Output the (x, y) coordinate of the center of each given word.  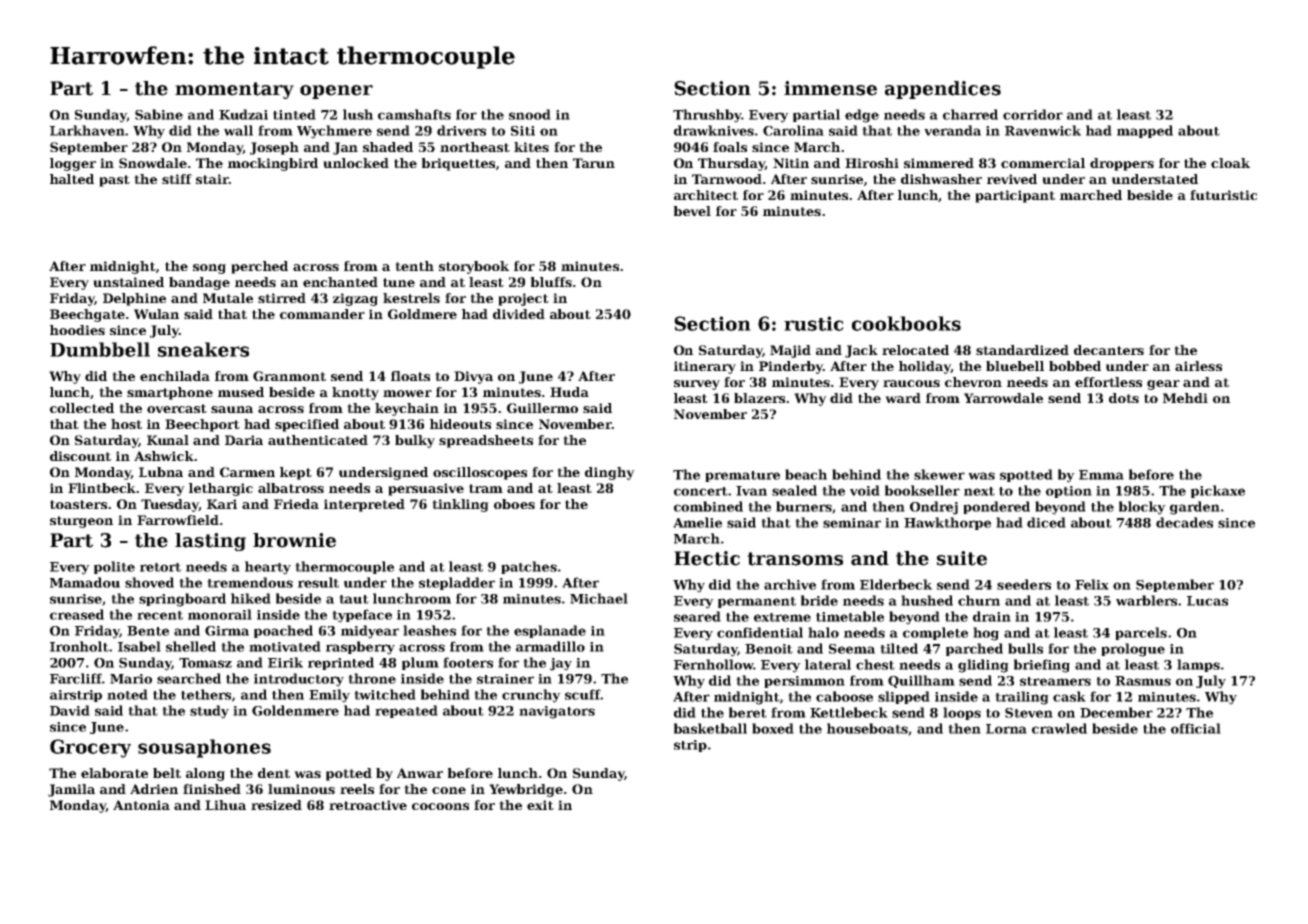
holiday (925, 367)
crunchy (531, 696)
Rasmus (1143, 681)
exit (540, 805)
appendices (943, 90)
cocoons (440, 806)
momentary (234, 90)
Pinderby (791, 367)
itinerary (705, 367)
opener (336, 92)
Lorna (1006, 729)
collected (82, 408)
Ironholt (79, 646)
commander (322, 314)
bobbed (1075, 366)
